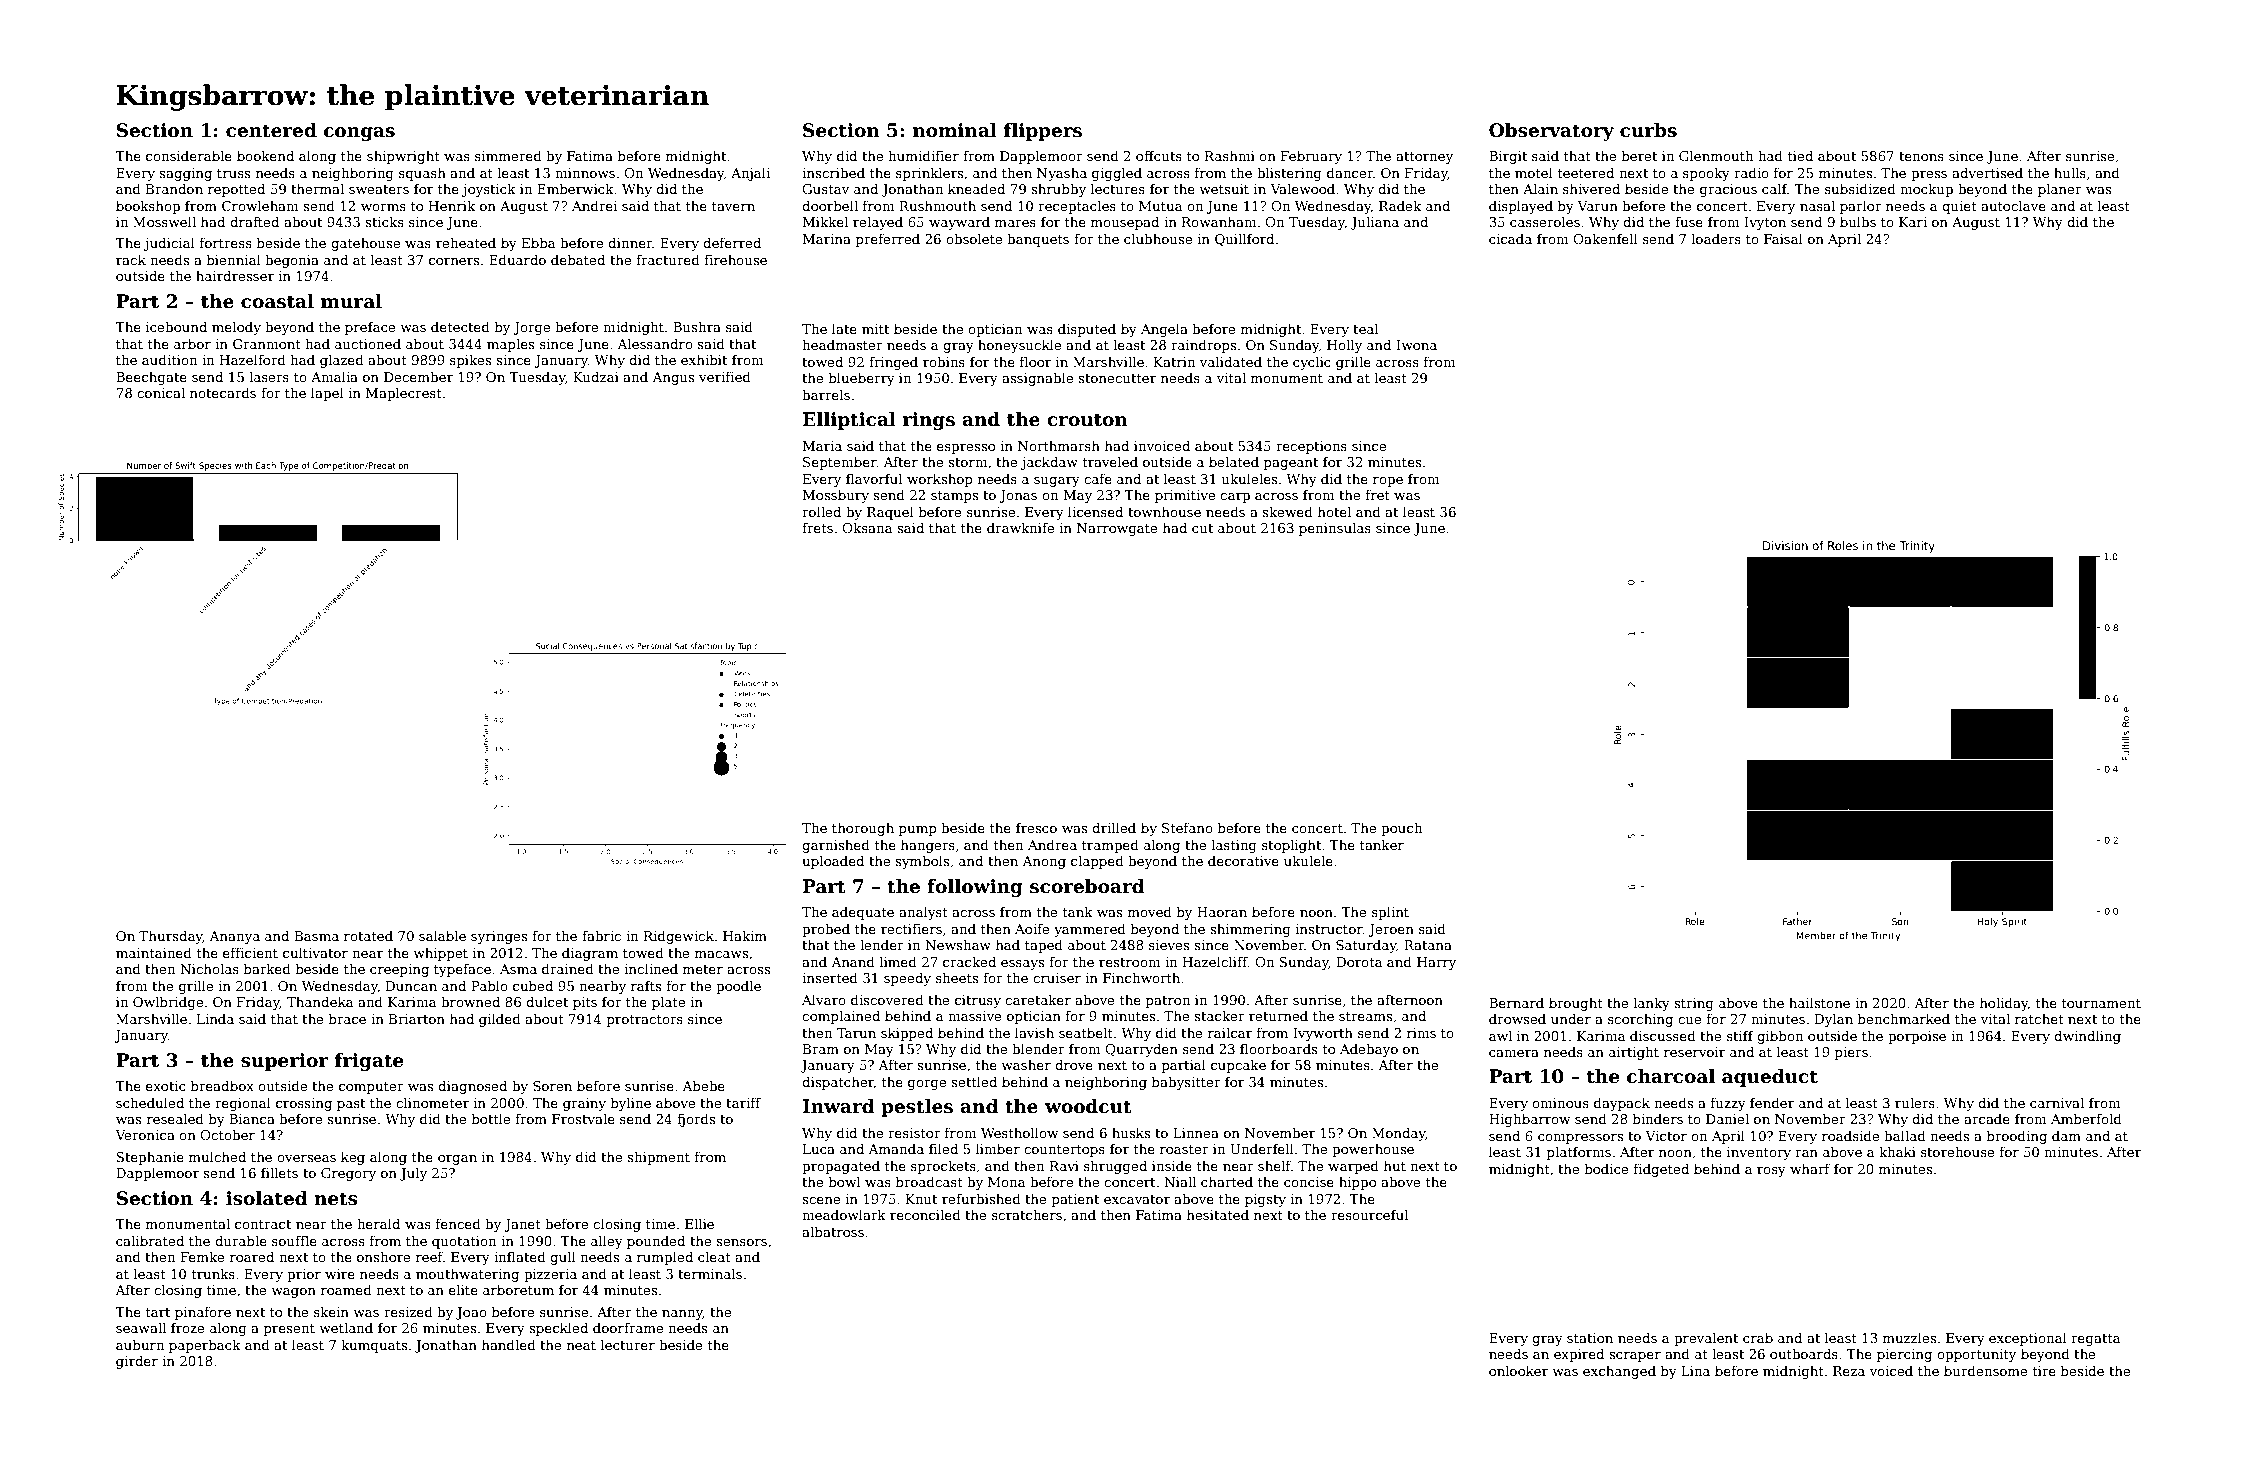 The width and height of the screenshot is (2261, 1463). Describe the element at coordinates (150, 1240) in the screenshot. I see `calibrated` at that location.
